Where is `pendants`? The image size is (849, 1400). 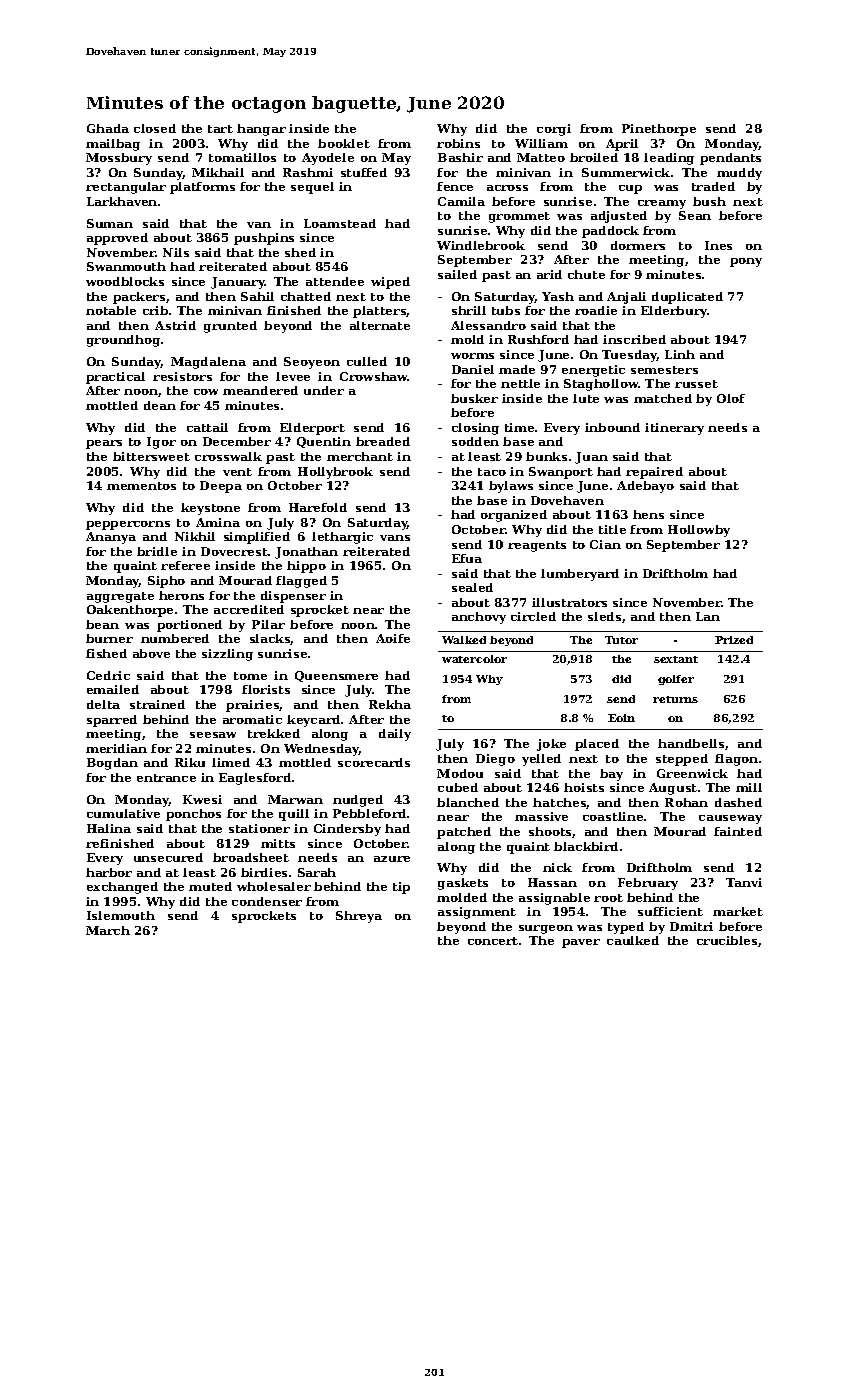
pendants is located at coordinates (730, 159).
